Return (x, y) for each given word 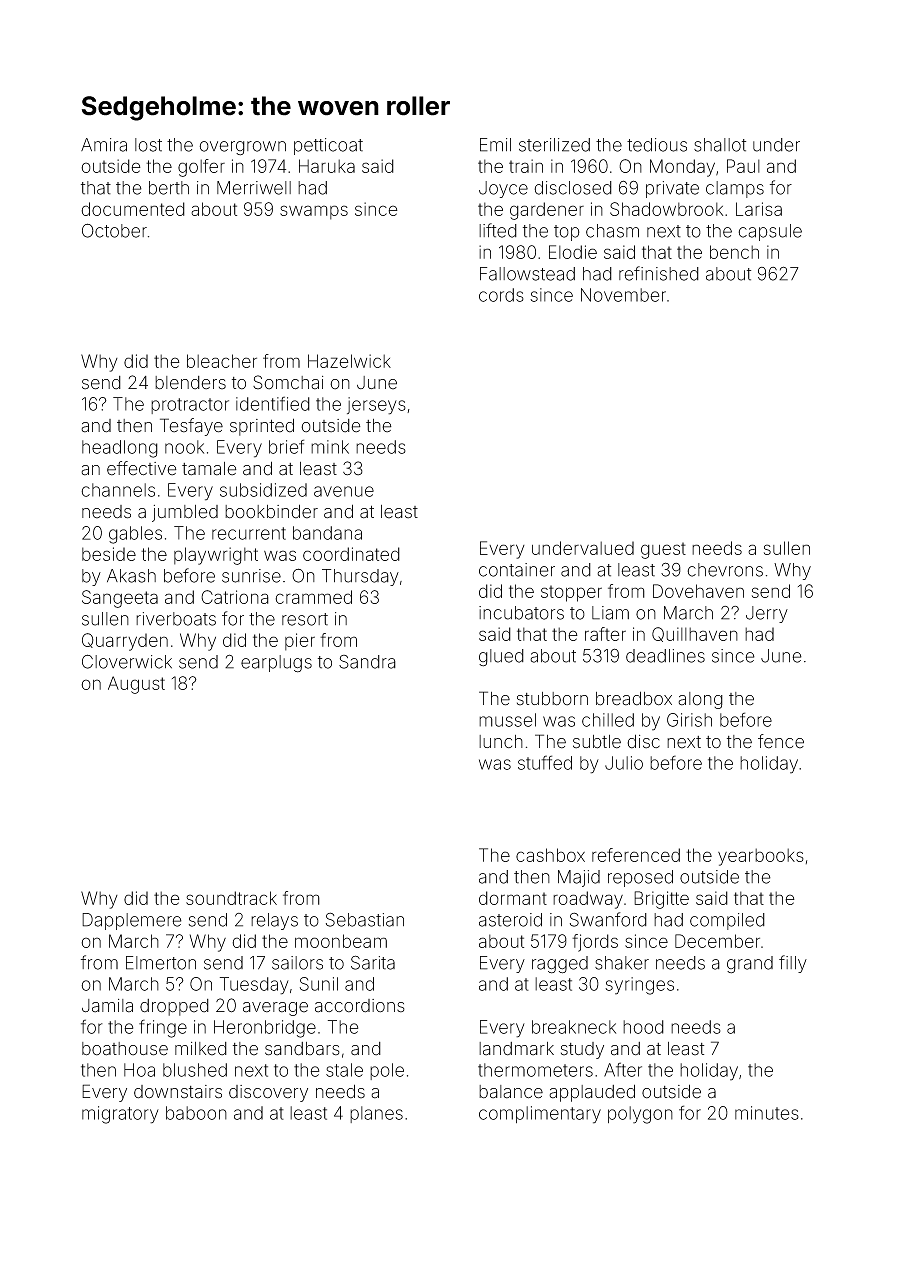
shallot (720, 145)
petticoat (328, 146)
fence (781, 741)
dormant (513, 898)
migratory (120, 1115)
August (136, 685)
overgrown (242, 148)
